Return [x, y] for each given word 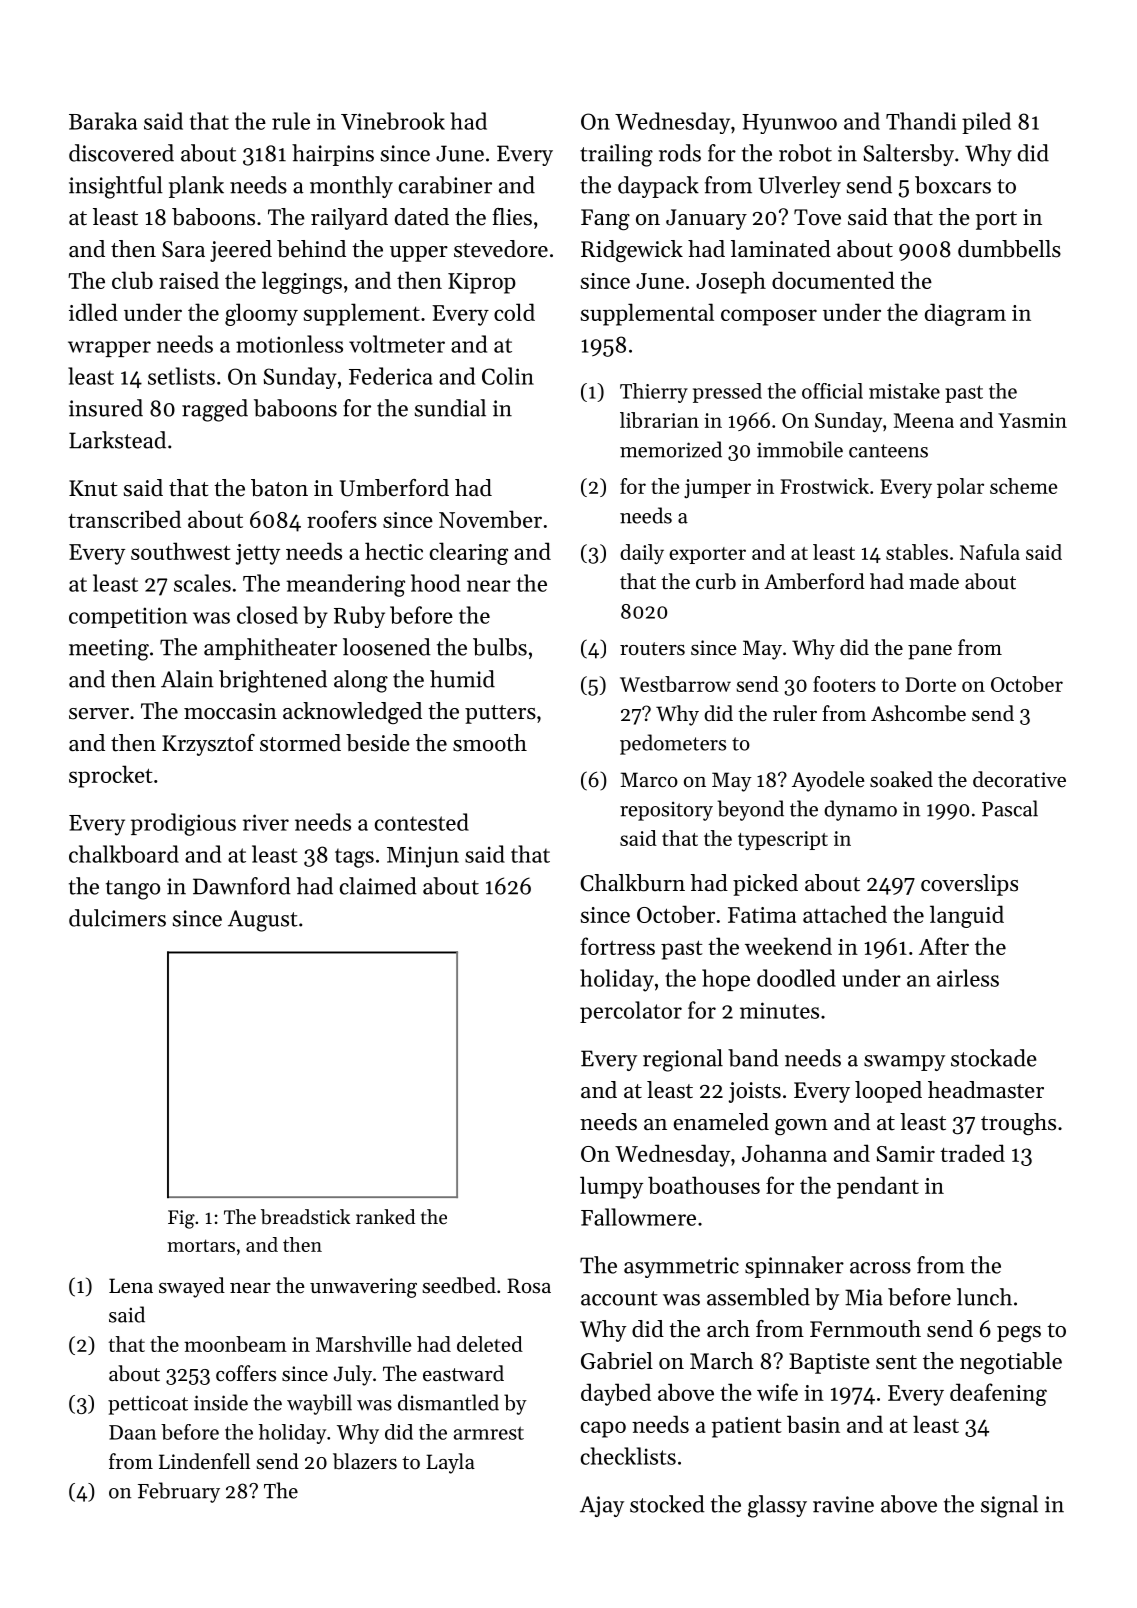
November [490, 519]
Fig [181, 1219]
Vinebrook [393, 121]
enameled [721, 1122]
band [753, 1058]
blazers [365, 1461]
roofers [342, 519]
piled [986, 123]
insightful [116, 187]
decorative [1019, 779]
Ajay [602, 1506]
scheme [1023, 486]
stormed [300, 743]
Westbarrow [675, 684]
